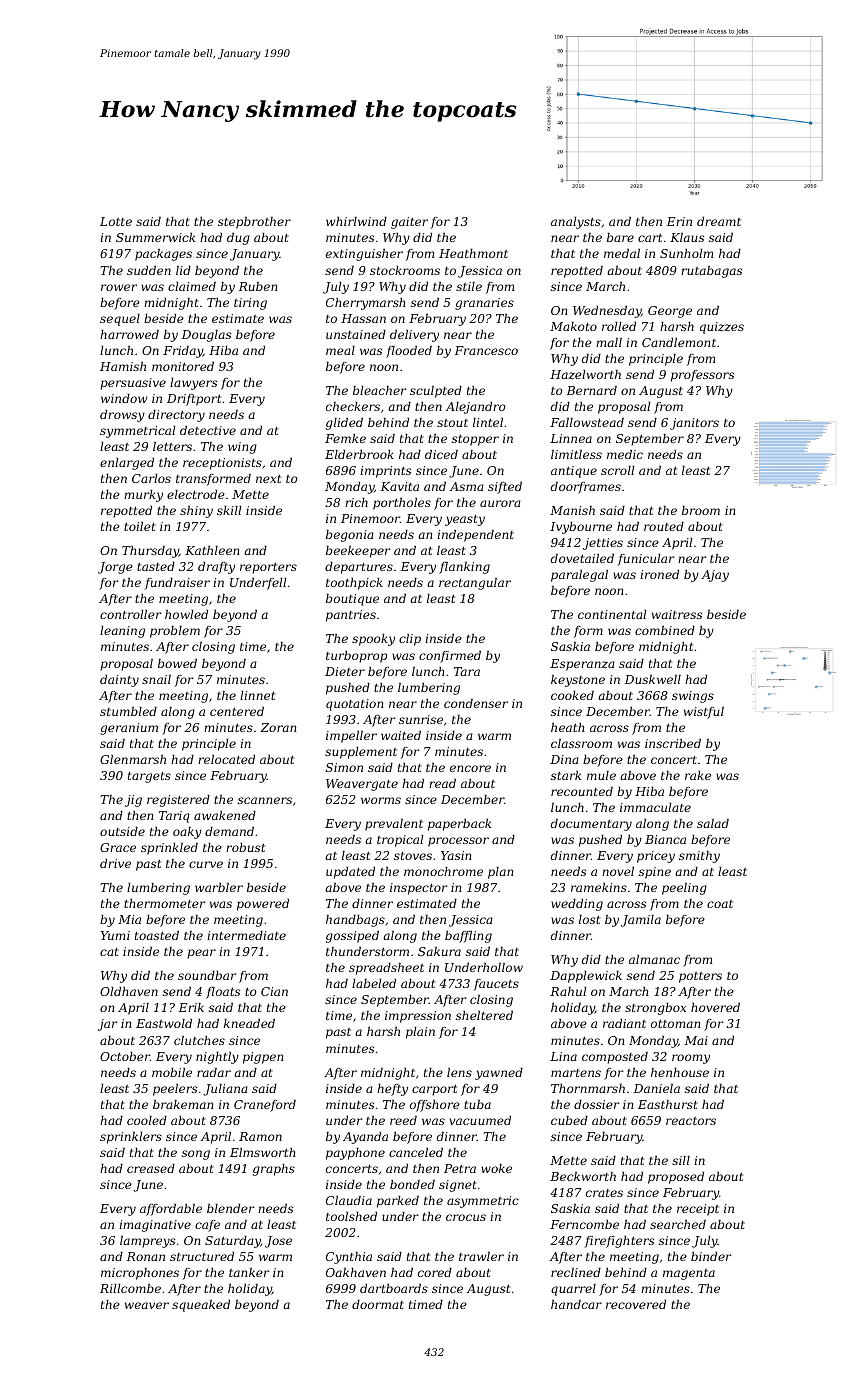 The width and height of the page is (849, 1400). What do you see at coordinates (496, 985) in the page?
I see `faucets` at bounding box center [496, 985].
